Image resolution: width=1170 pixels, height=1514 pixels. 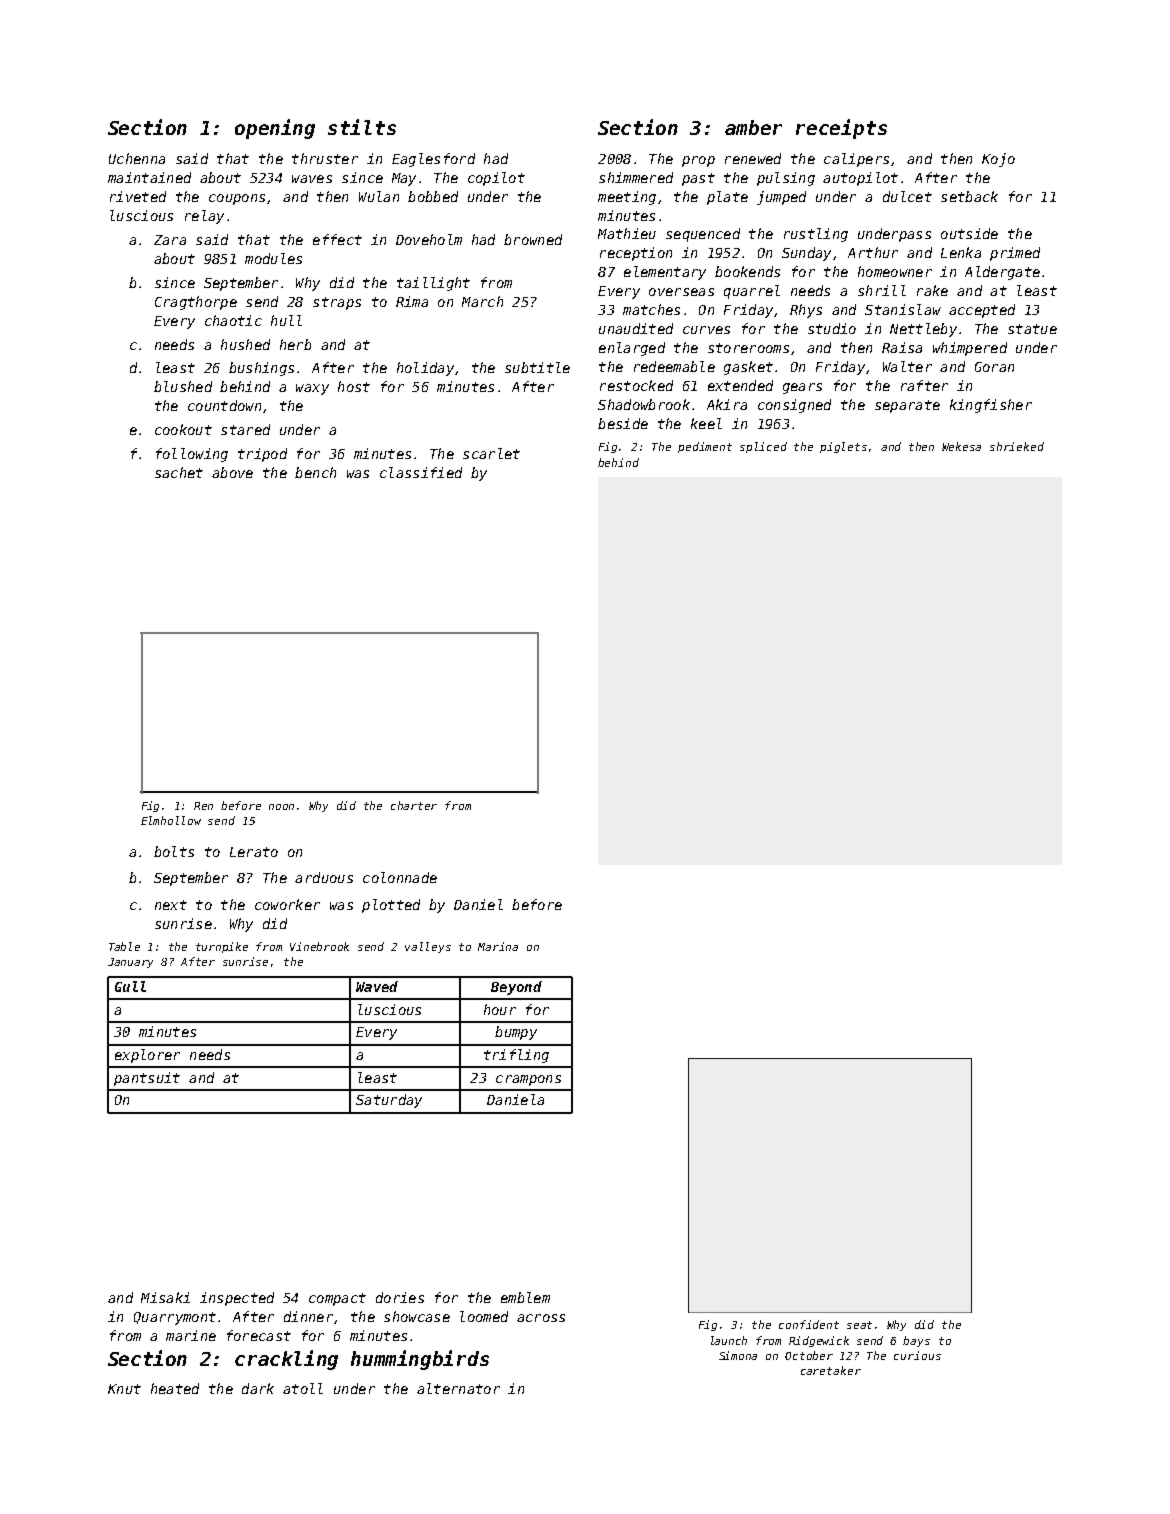 What do you see at coordinates (222, 947) in the screenshot?
I see `turnpike` at bounding box center [222, 947].
